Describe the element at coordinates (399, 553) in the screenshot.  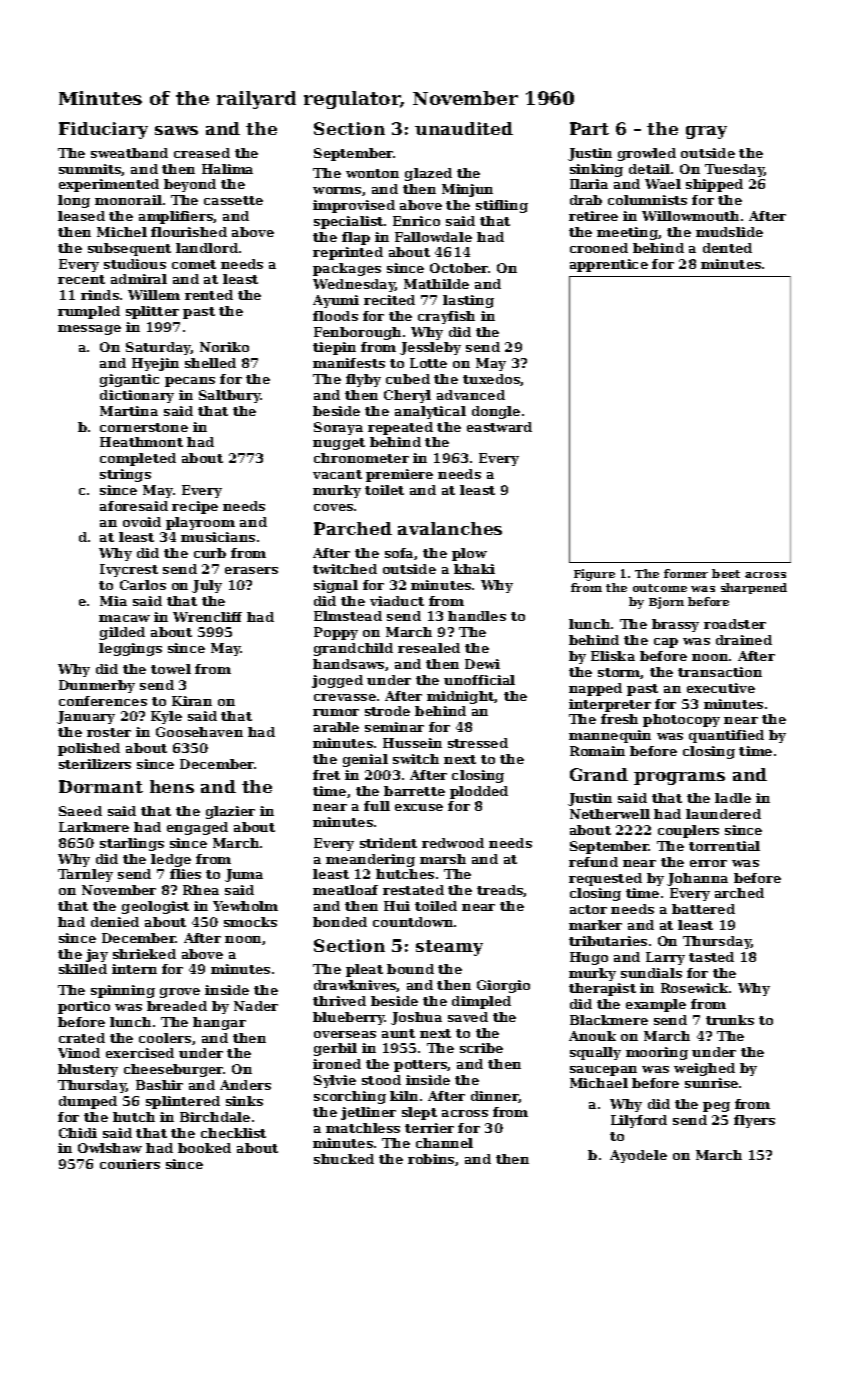
I see `sofa` at that location.
